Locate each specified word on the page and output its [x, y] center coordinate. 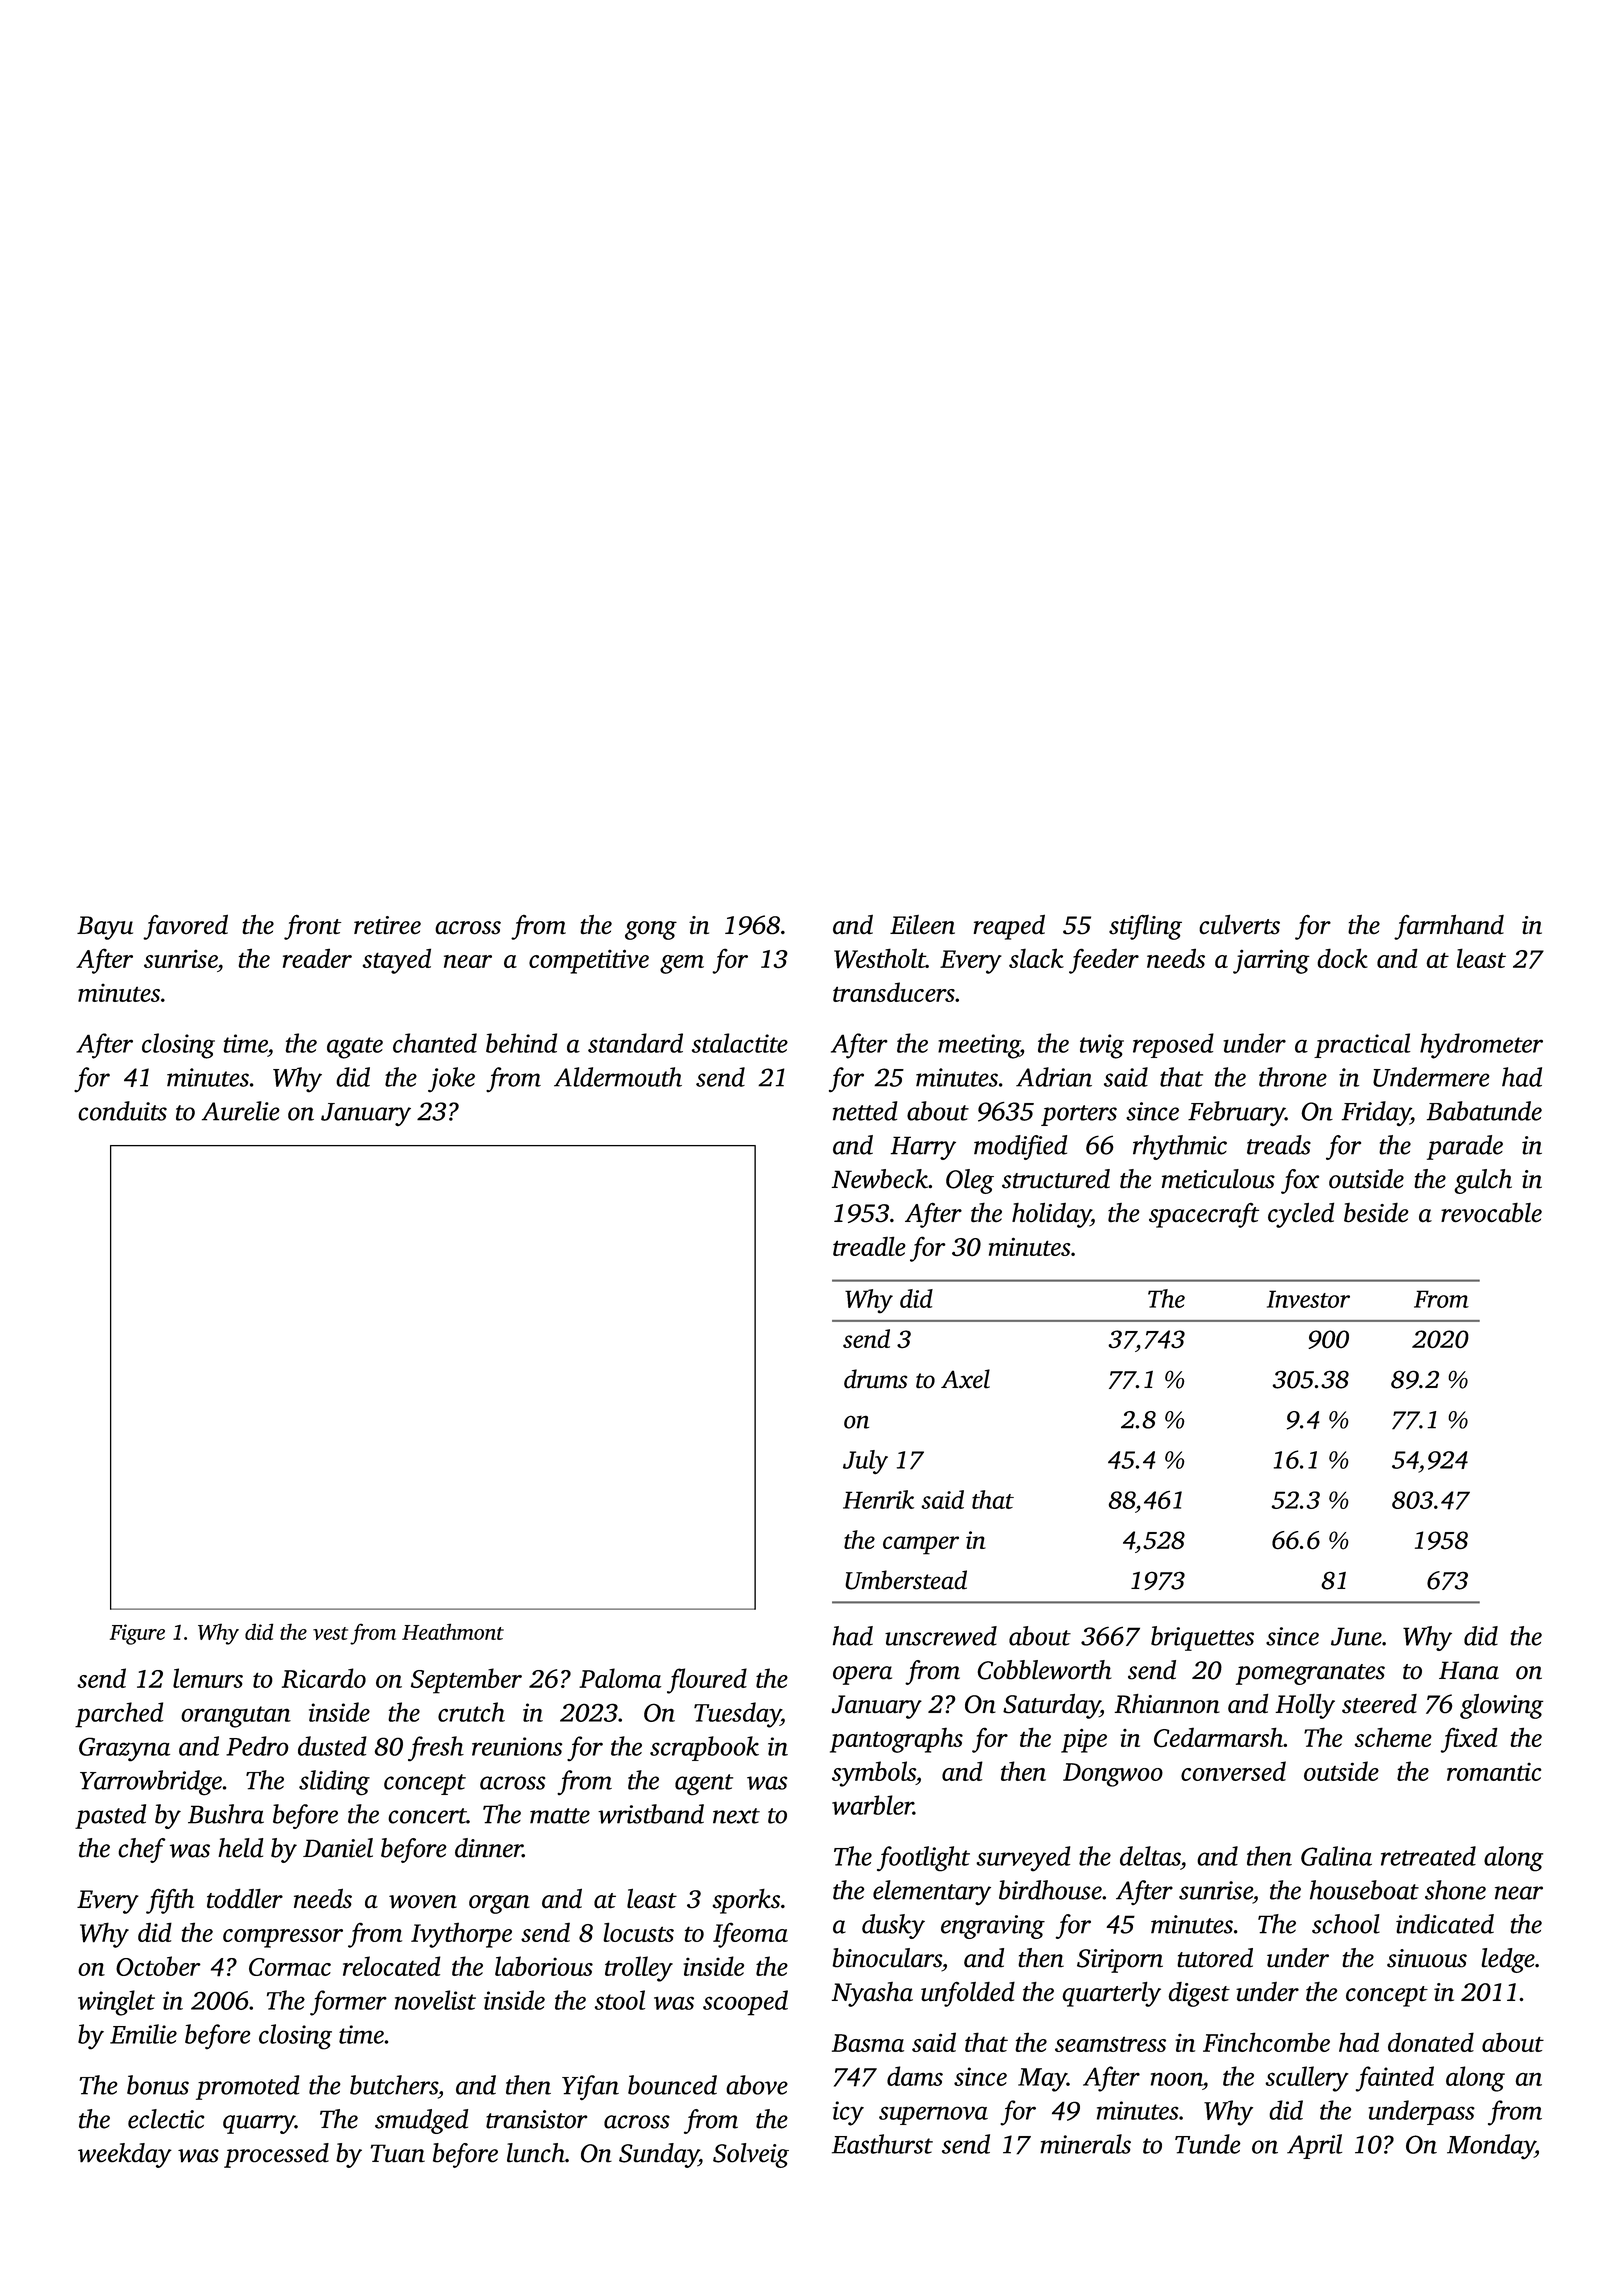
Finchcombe [1266, 2042]
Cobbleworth [1045, 1670]
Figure [137, 1634]
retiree [387, 925]
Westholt [880, 958]
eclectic [166, 2119]
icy [848, 2113]
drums [876, 1379]
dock [1342, 958]
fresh [436, 1749]
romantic [1494, 1771]
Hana [1469, 1670]
